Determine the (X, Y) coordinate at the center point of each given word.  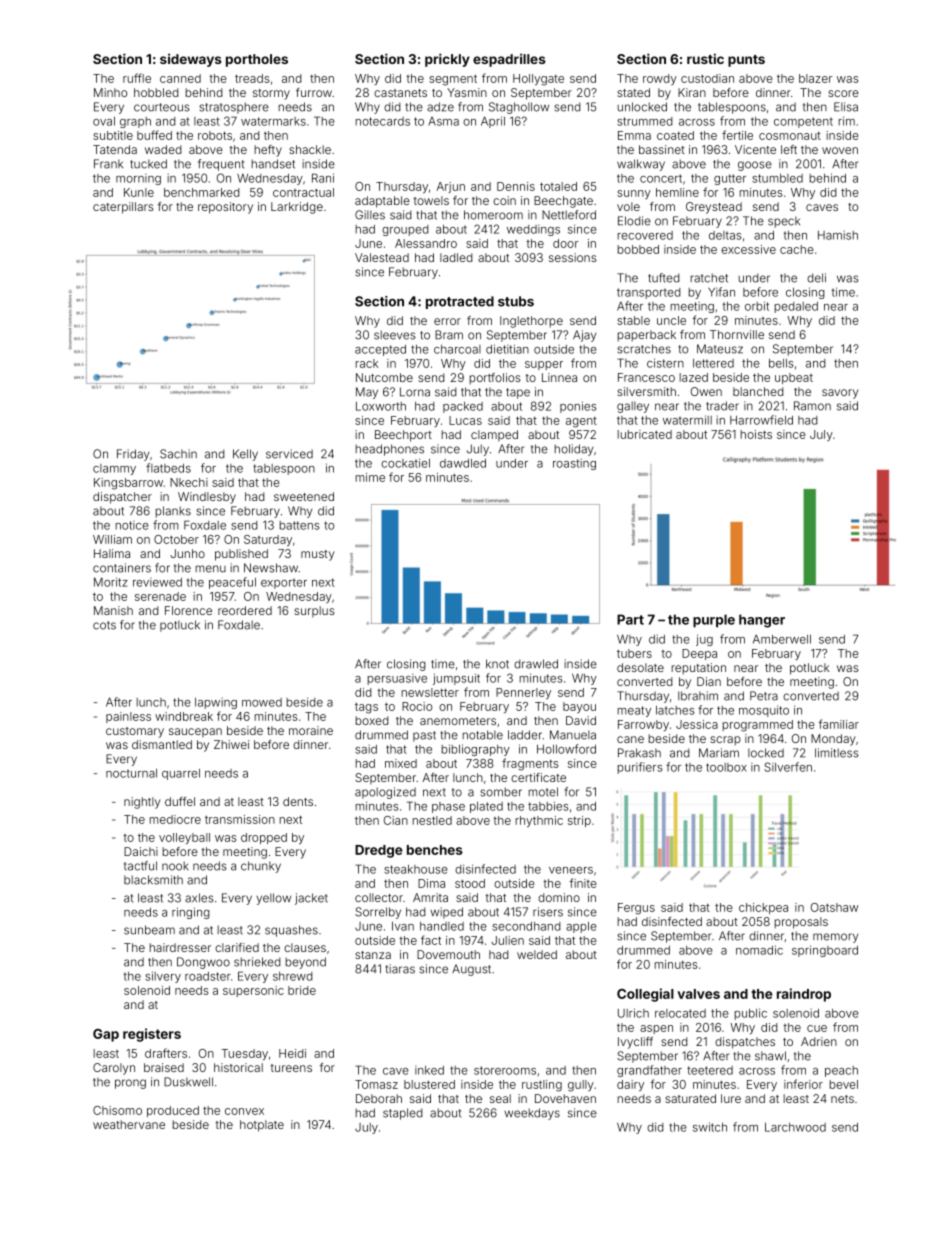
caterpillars (123, 208)
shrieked (257, 962)
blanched (758, 391)
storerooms (505, 1070)
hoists (756, 434)
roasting (574, 464)
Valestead (382, 257)
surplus (314, 611)
